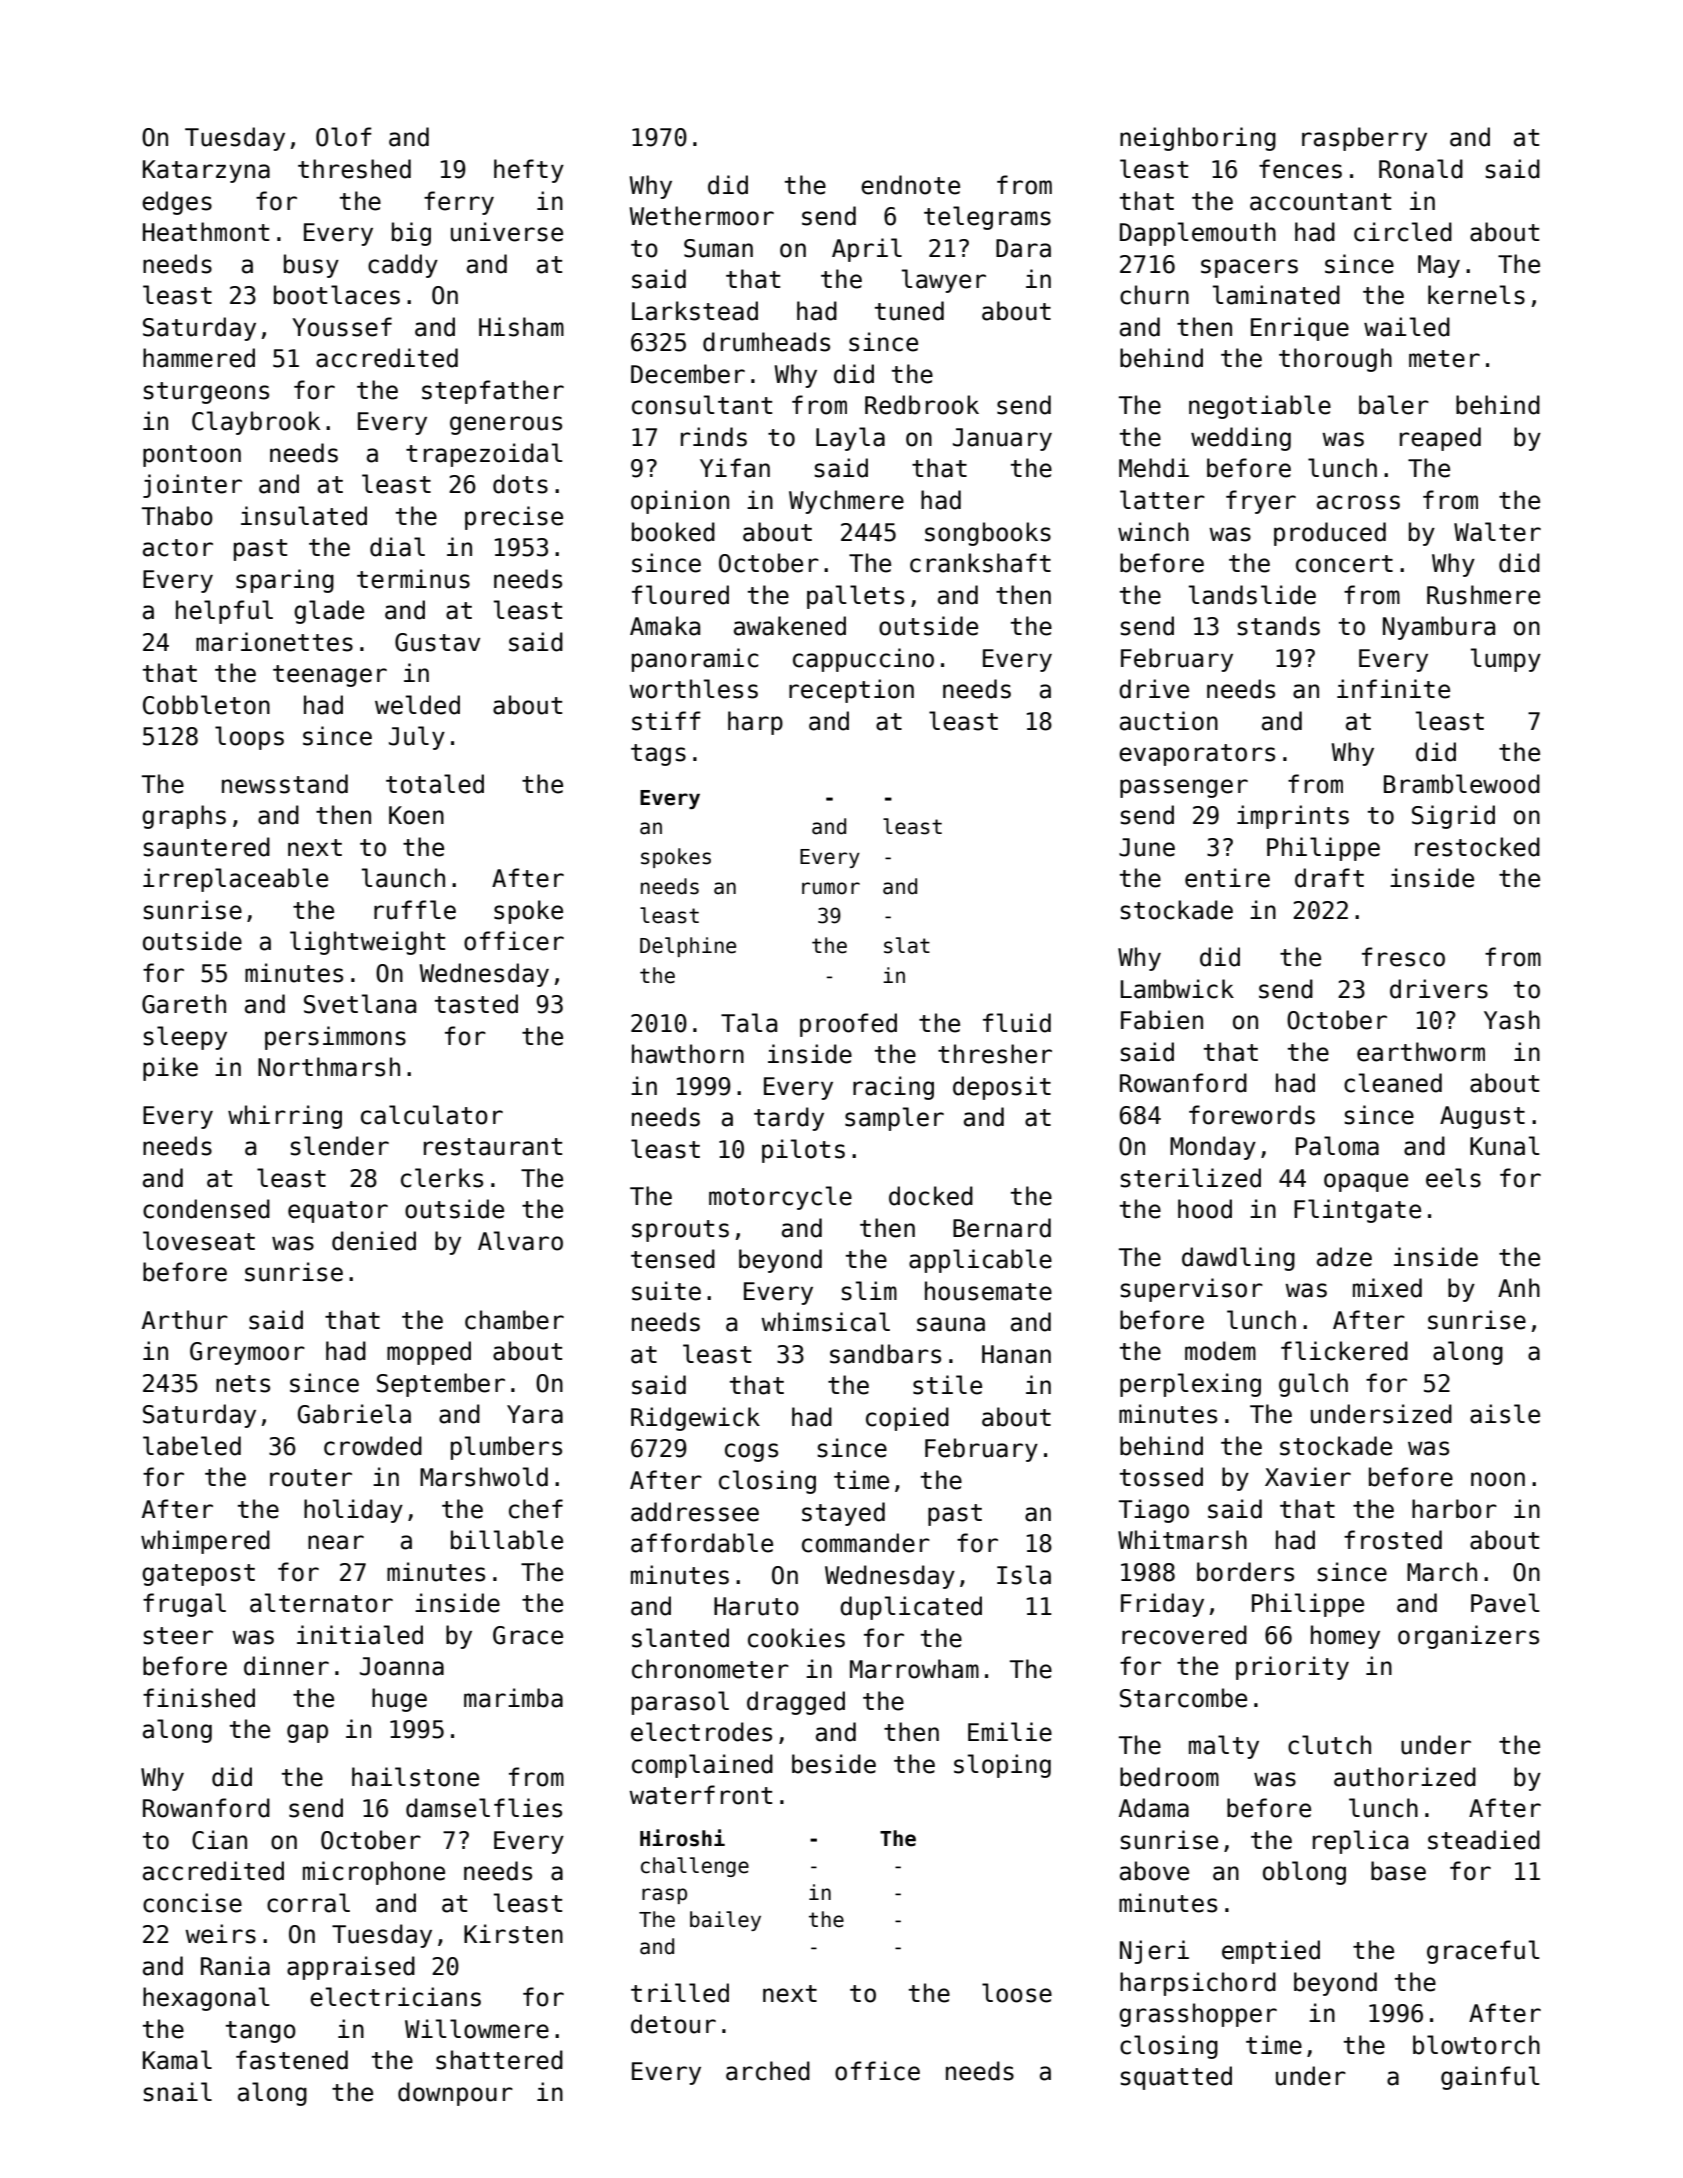  What do you see at coordinates (1405, 1777) in the screenshot?
I see `authorized` at bounding box center [1405, 1777].
